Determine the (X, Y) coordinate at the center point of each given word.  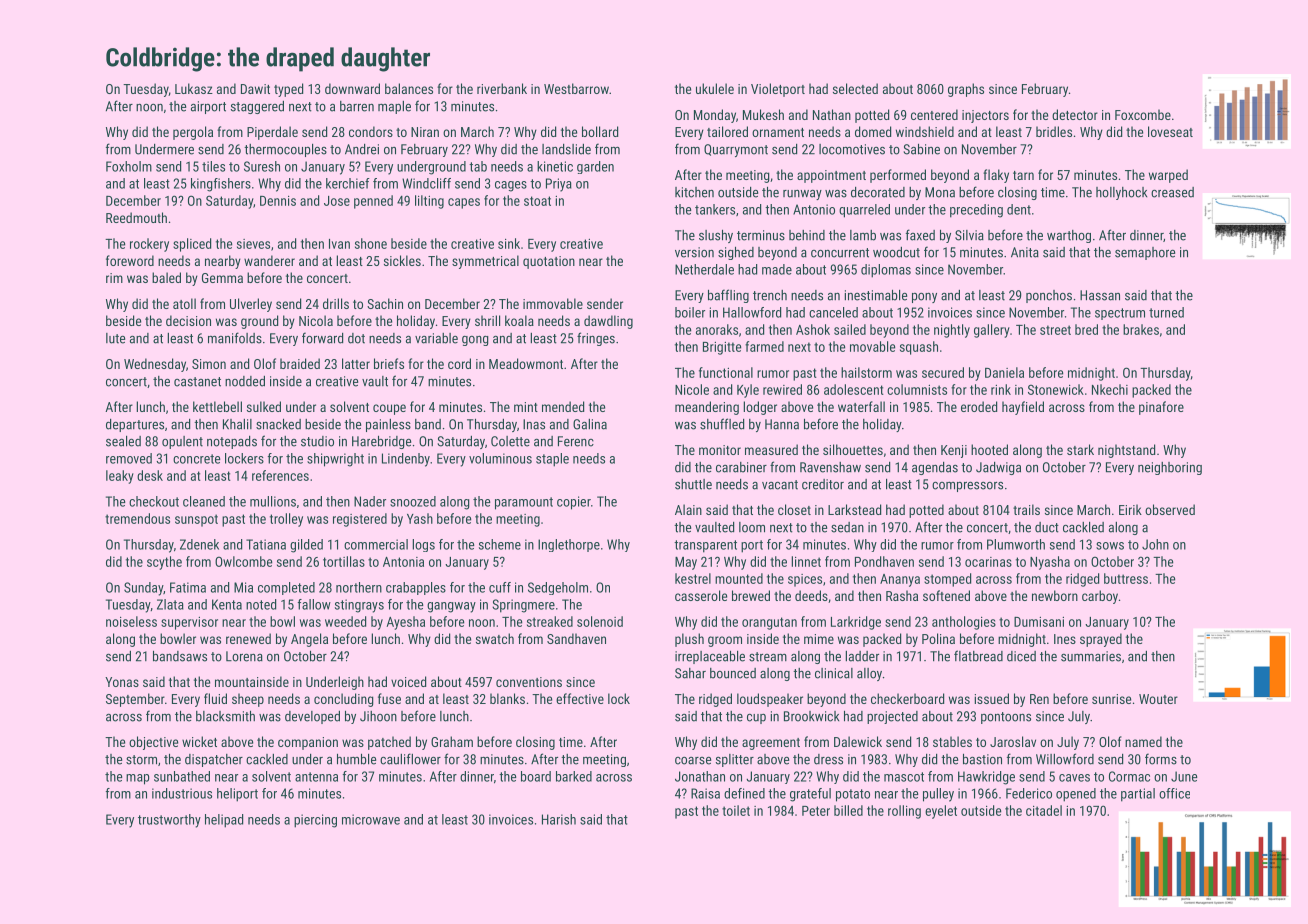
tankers (715, 209)
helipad (224, 821)
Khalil (237, 424)
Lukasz (194, 88)
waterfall (861, 406)
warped (1168, 176)
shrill (487, 320)
